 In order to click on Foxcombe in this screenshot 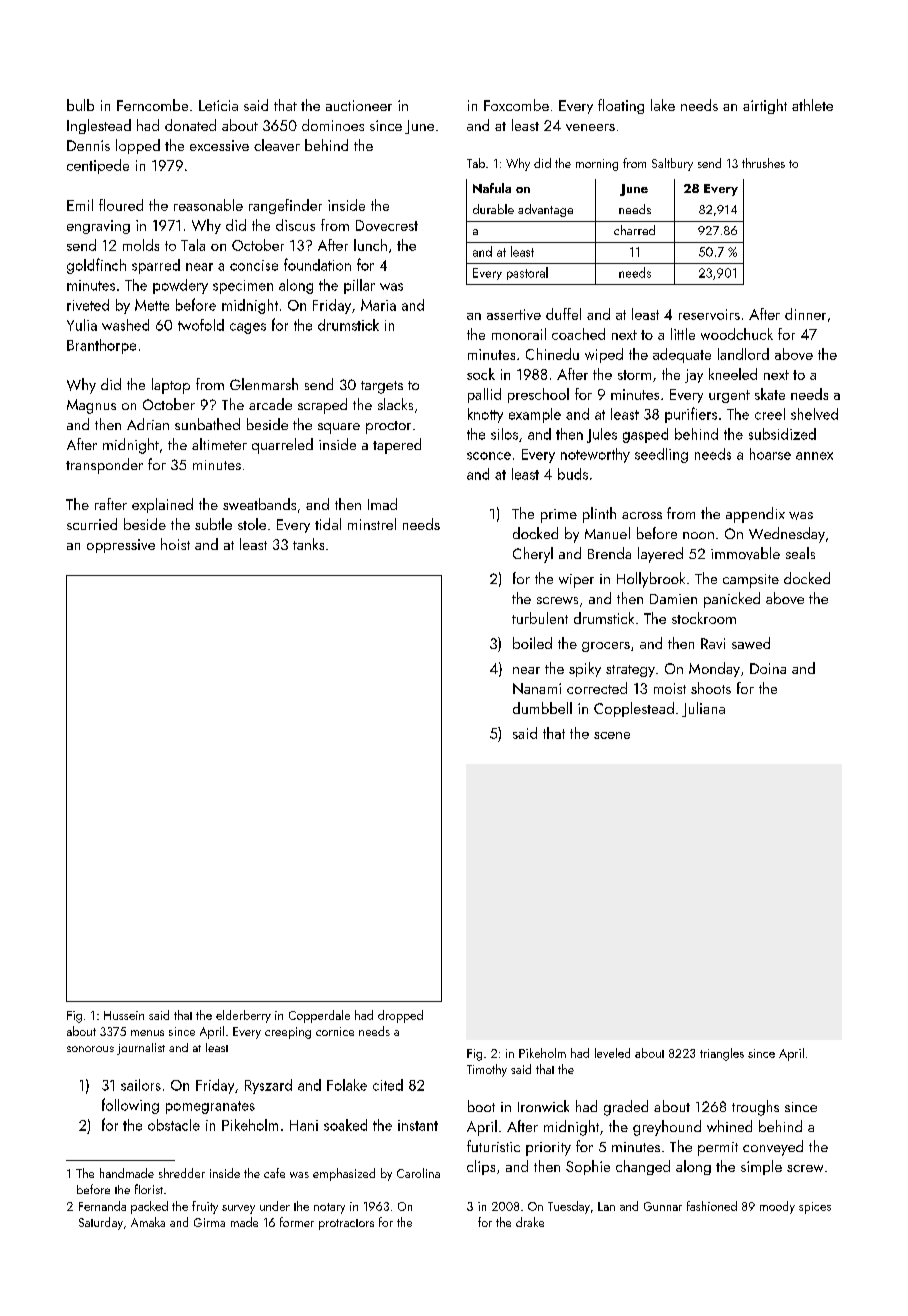, I will do `click(516, 105)`.
